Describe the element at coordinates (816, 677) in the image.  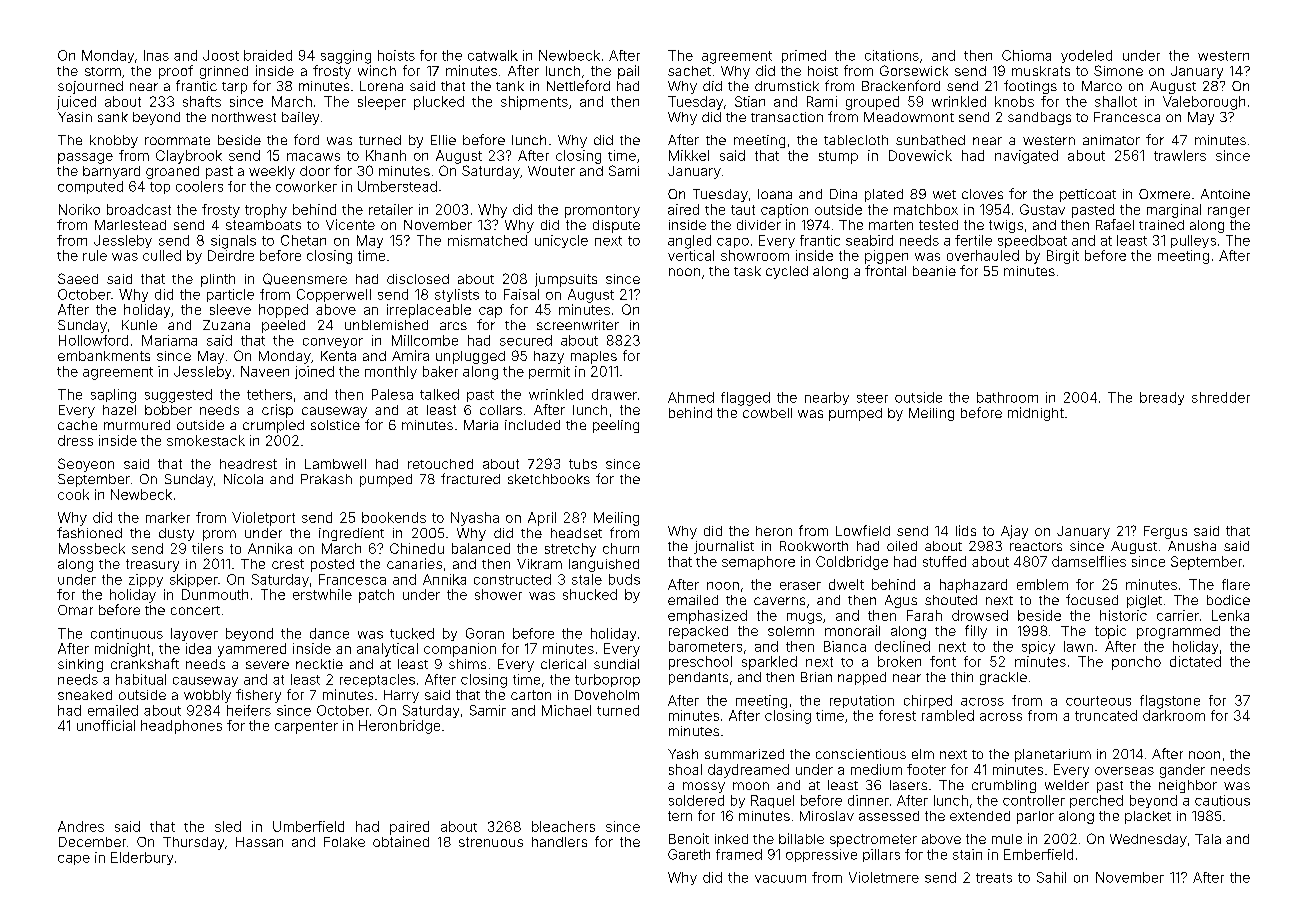
I see `Brian` at that location.
